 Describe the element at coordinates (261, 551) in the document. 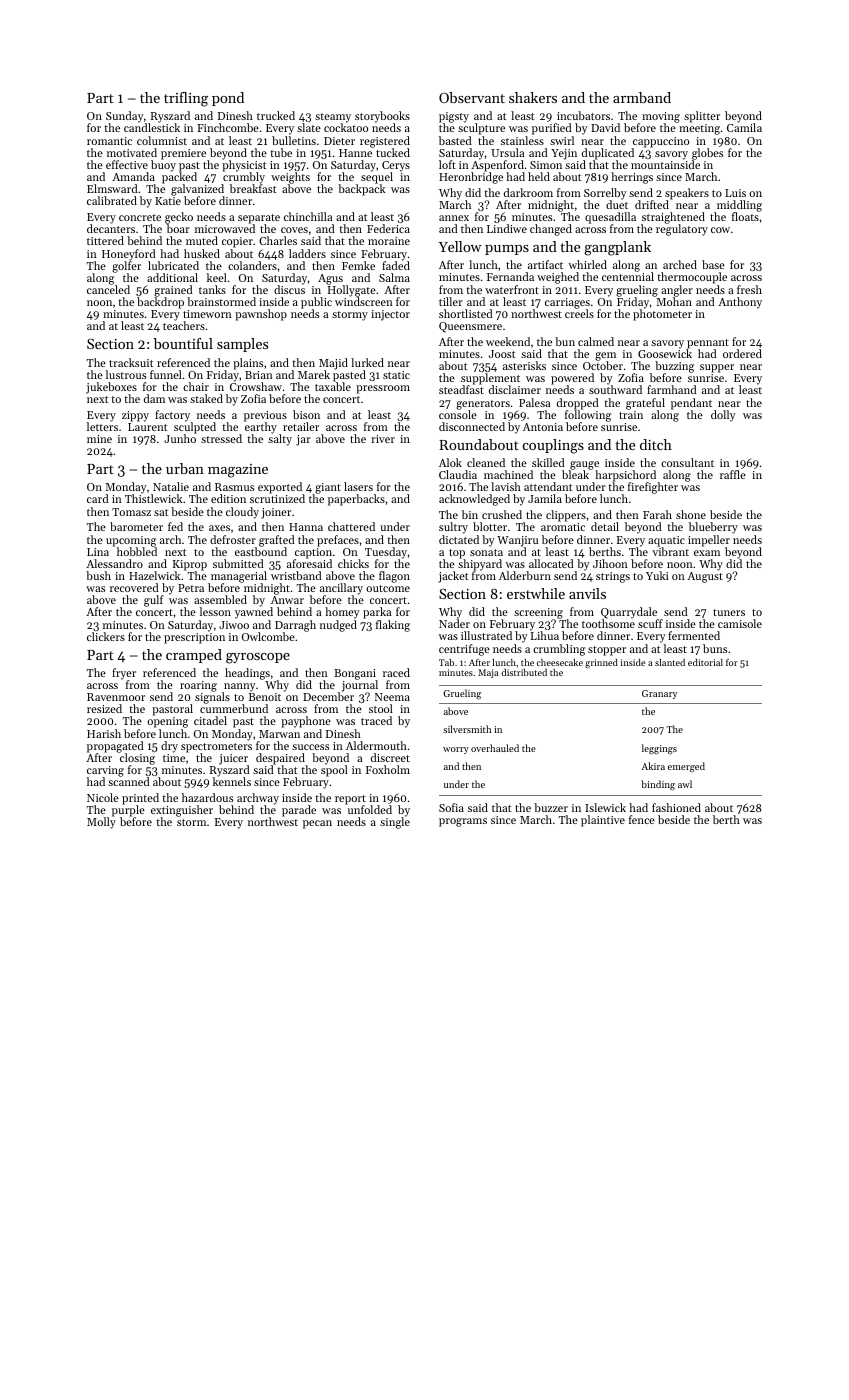

I see `eastbound` at that location.
